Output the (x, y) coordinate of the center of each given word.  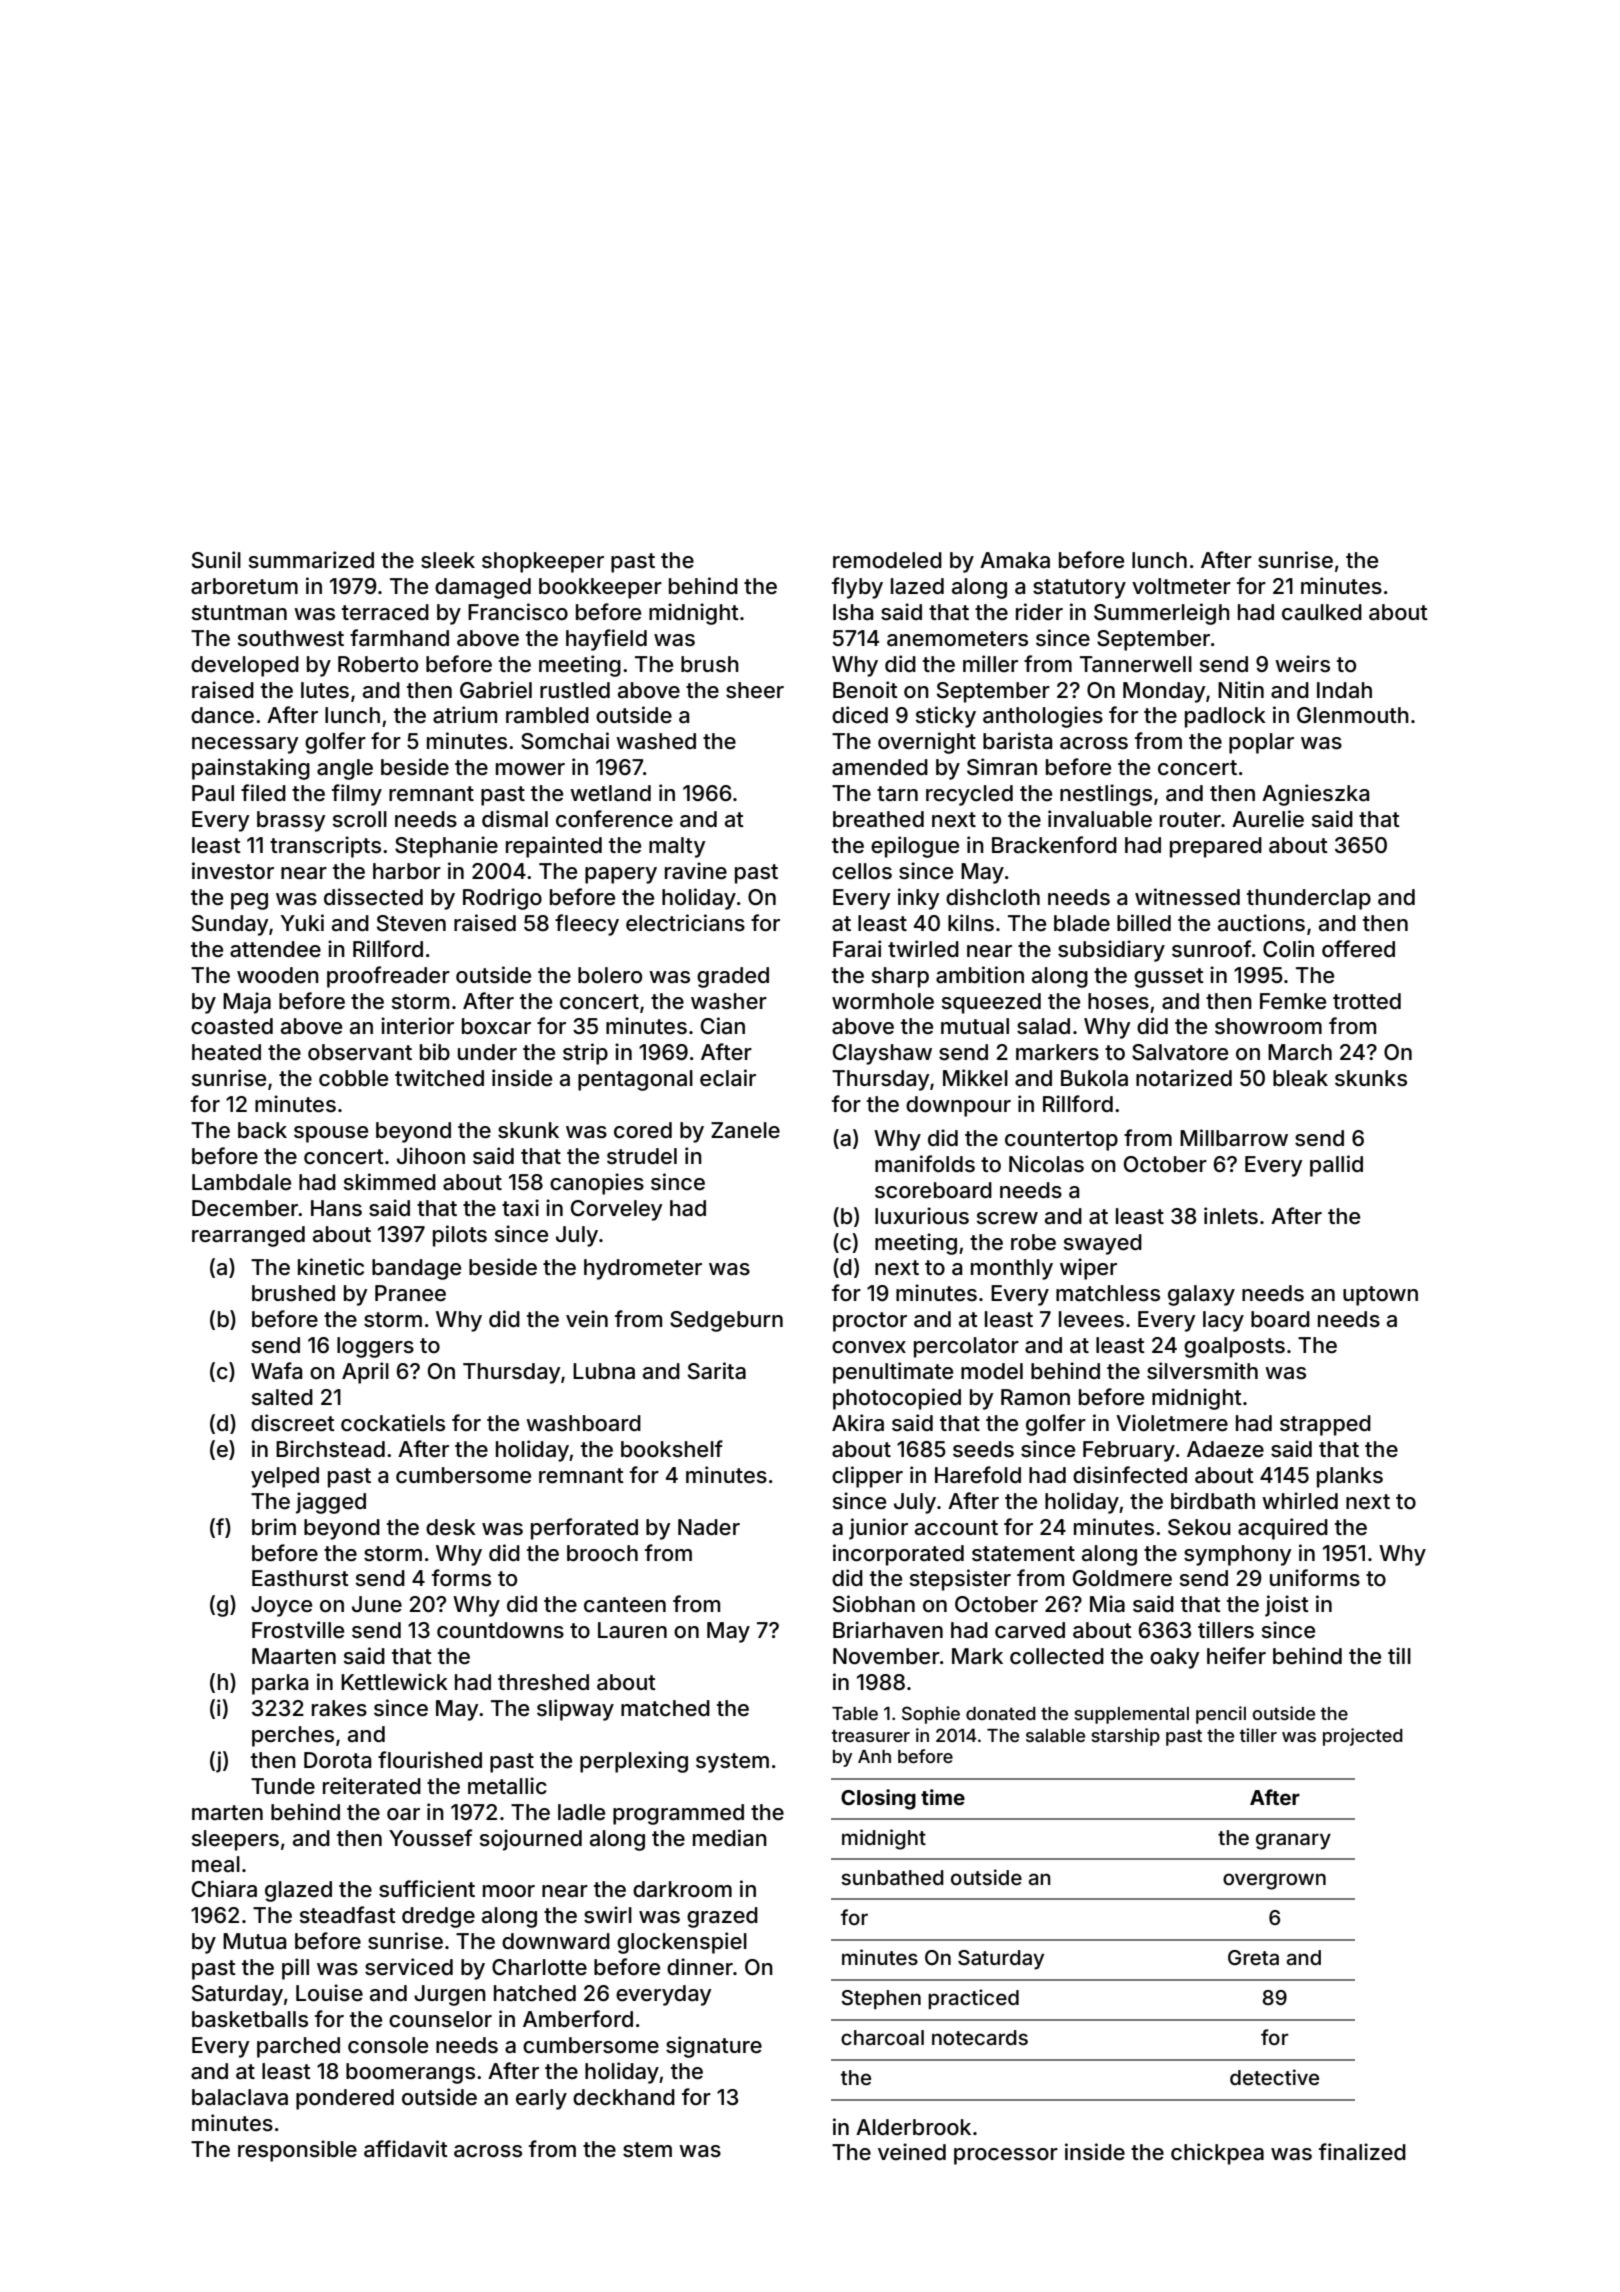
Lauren (632, 1630)
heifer (1236, 1656)
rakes (339, 1708)
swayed (1103, 1244)
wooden (278, 975)
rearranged (248, 1236)
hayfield (606, 640)
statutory (1079, 589)
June (377, 1604)
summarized (311, 560)
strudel (642, 1156)
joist (1287, 1606)
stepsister (960, 1580)
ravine (696, 871)
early (541, 2099)
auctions (1261, 923)
